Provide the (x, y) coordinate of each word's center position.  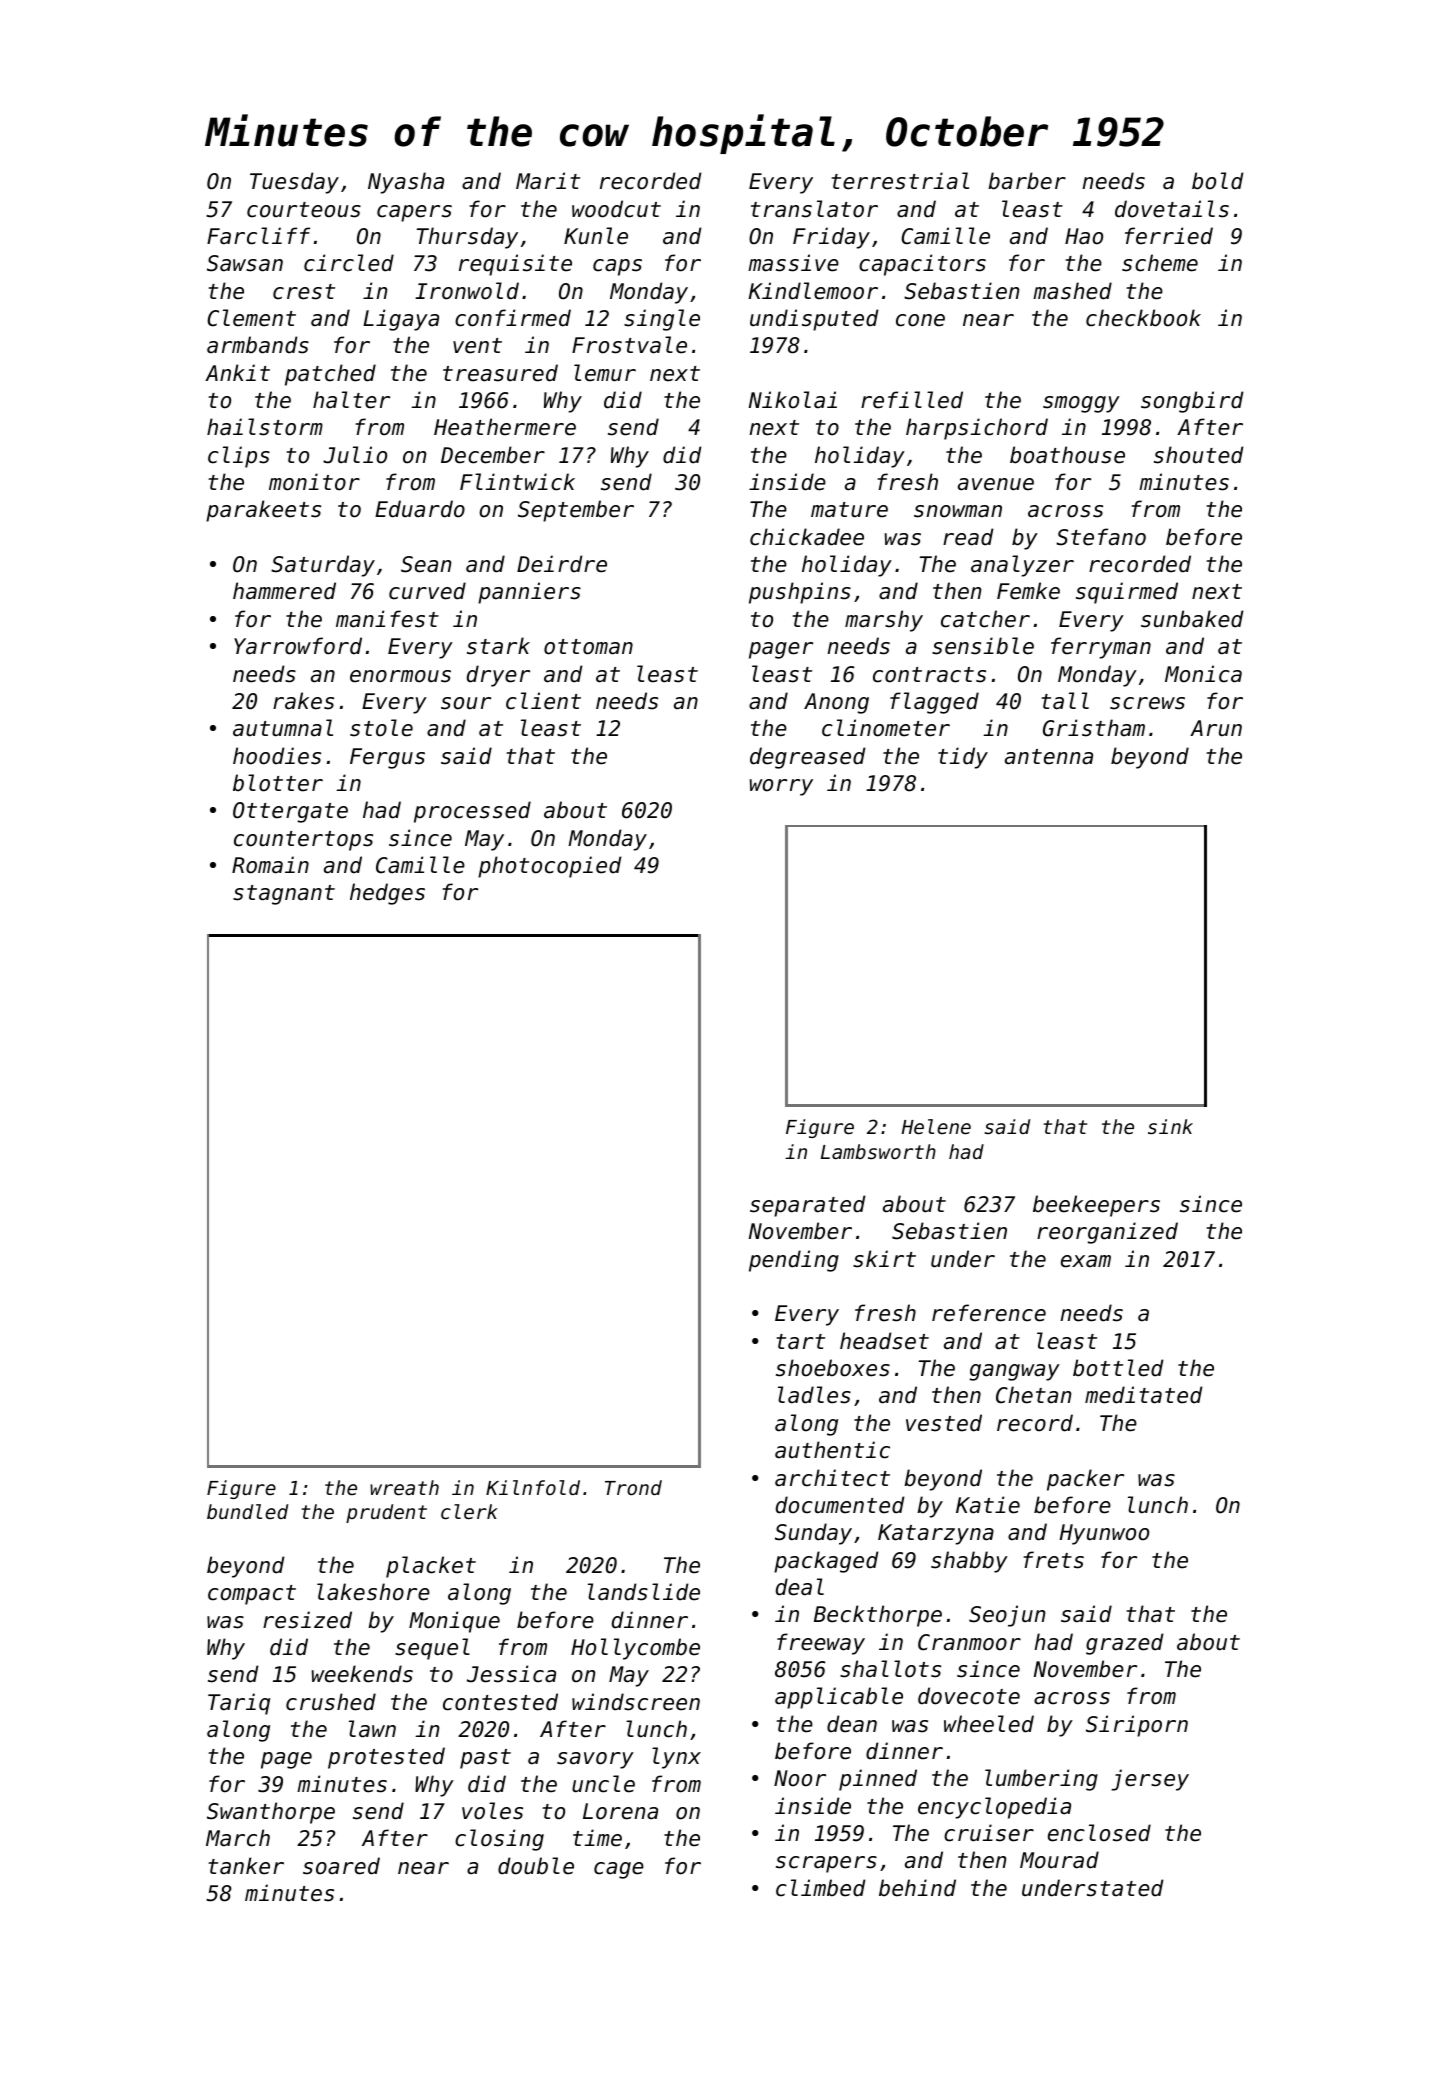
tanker (246, 1866)
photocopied (550, 867)
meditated (1144, 1395)
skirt (884, 1259)
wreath (404, 1487)
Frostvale (629, 345)
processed (472, 812)
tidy (963, 758)
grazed (1125, 1644)
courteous (304, 210)
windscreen (636, 1702)
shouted (1199, 455)
